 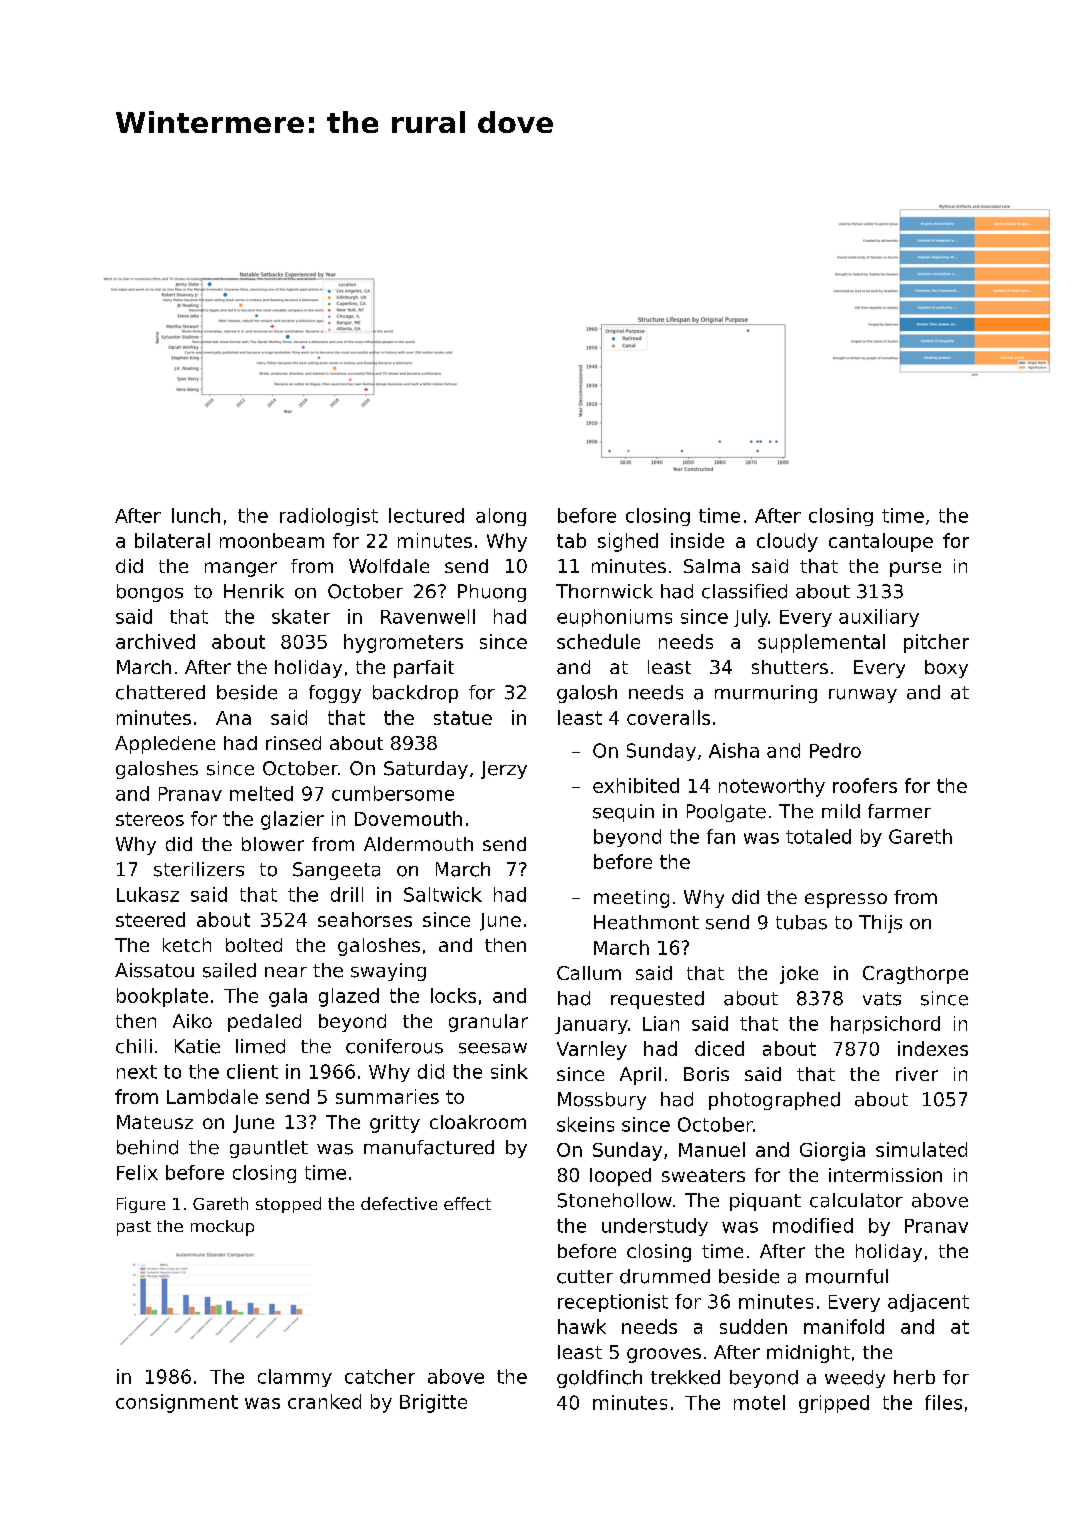 I want to click on farmer, so click(x=899, y=811).
